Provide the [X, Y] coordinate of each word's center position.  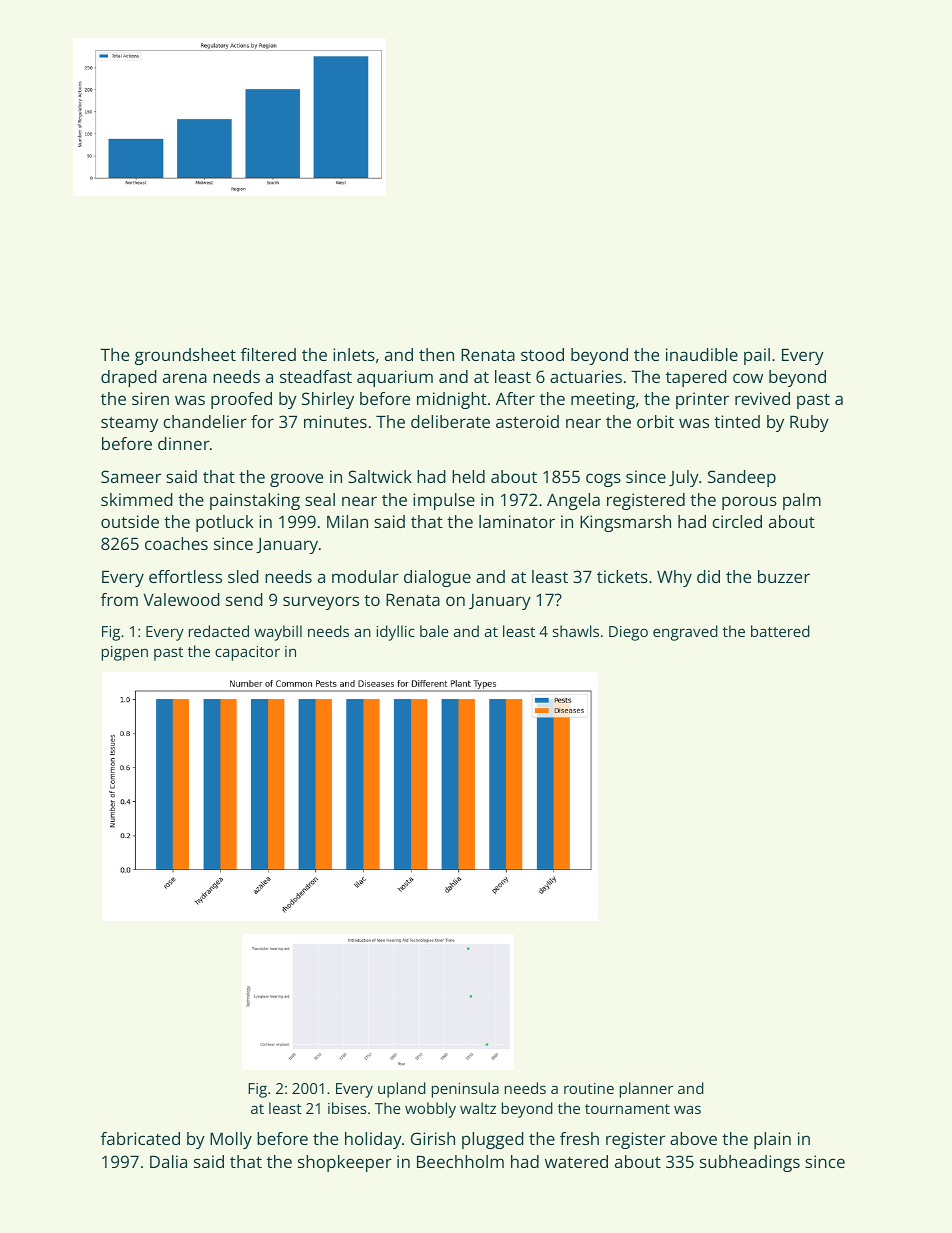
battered [780, 631]
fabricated [140, 1138]
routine [589, 1088]
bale [434, 631]
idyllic [396, 633]
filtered [268, 354]
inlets [354, 354]
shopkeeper [345, 1163]
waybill [278, 633]
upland [402, 1090]
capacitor [247, 653]
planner [646, 1090]
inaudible [702, 354]
